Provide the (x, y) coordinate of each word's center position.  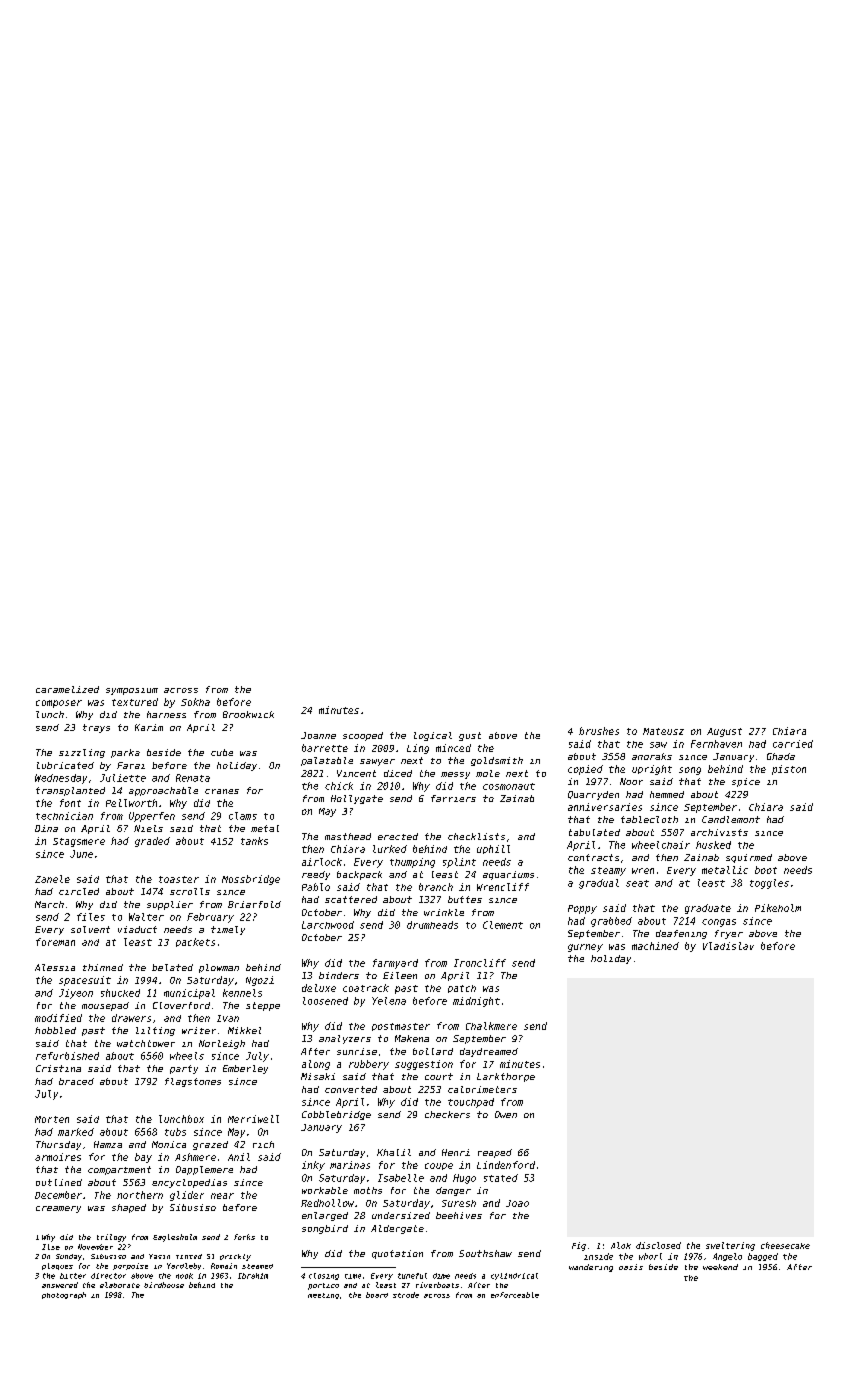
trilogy (111, 1238)
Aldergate (397, 1229)
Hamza (108, 1144)
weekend (720, 1267)
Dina (46, 828)
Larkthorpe (506, 1077)
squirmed (749, 858)
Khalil (394, 1152)
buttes (465, 899)
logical (433, 736)
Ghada (781, 756)
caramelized (67, 689)
